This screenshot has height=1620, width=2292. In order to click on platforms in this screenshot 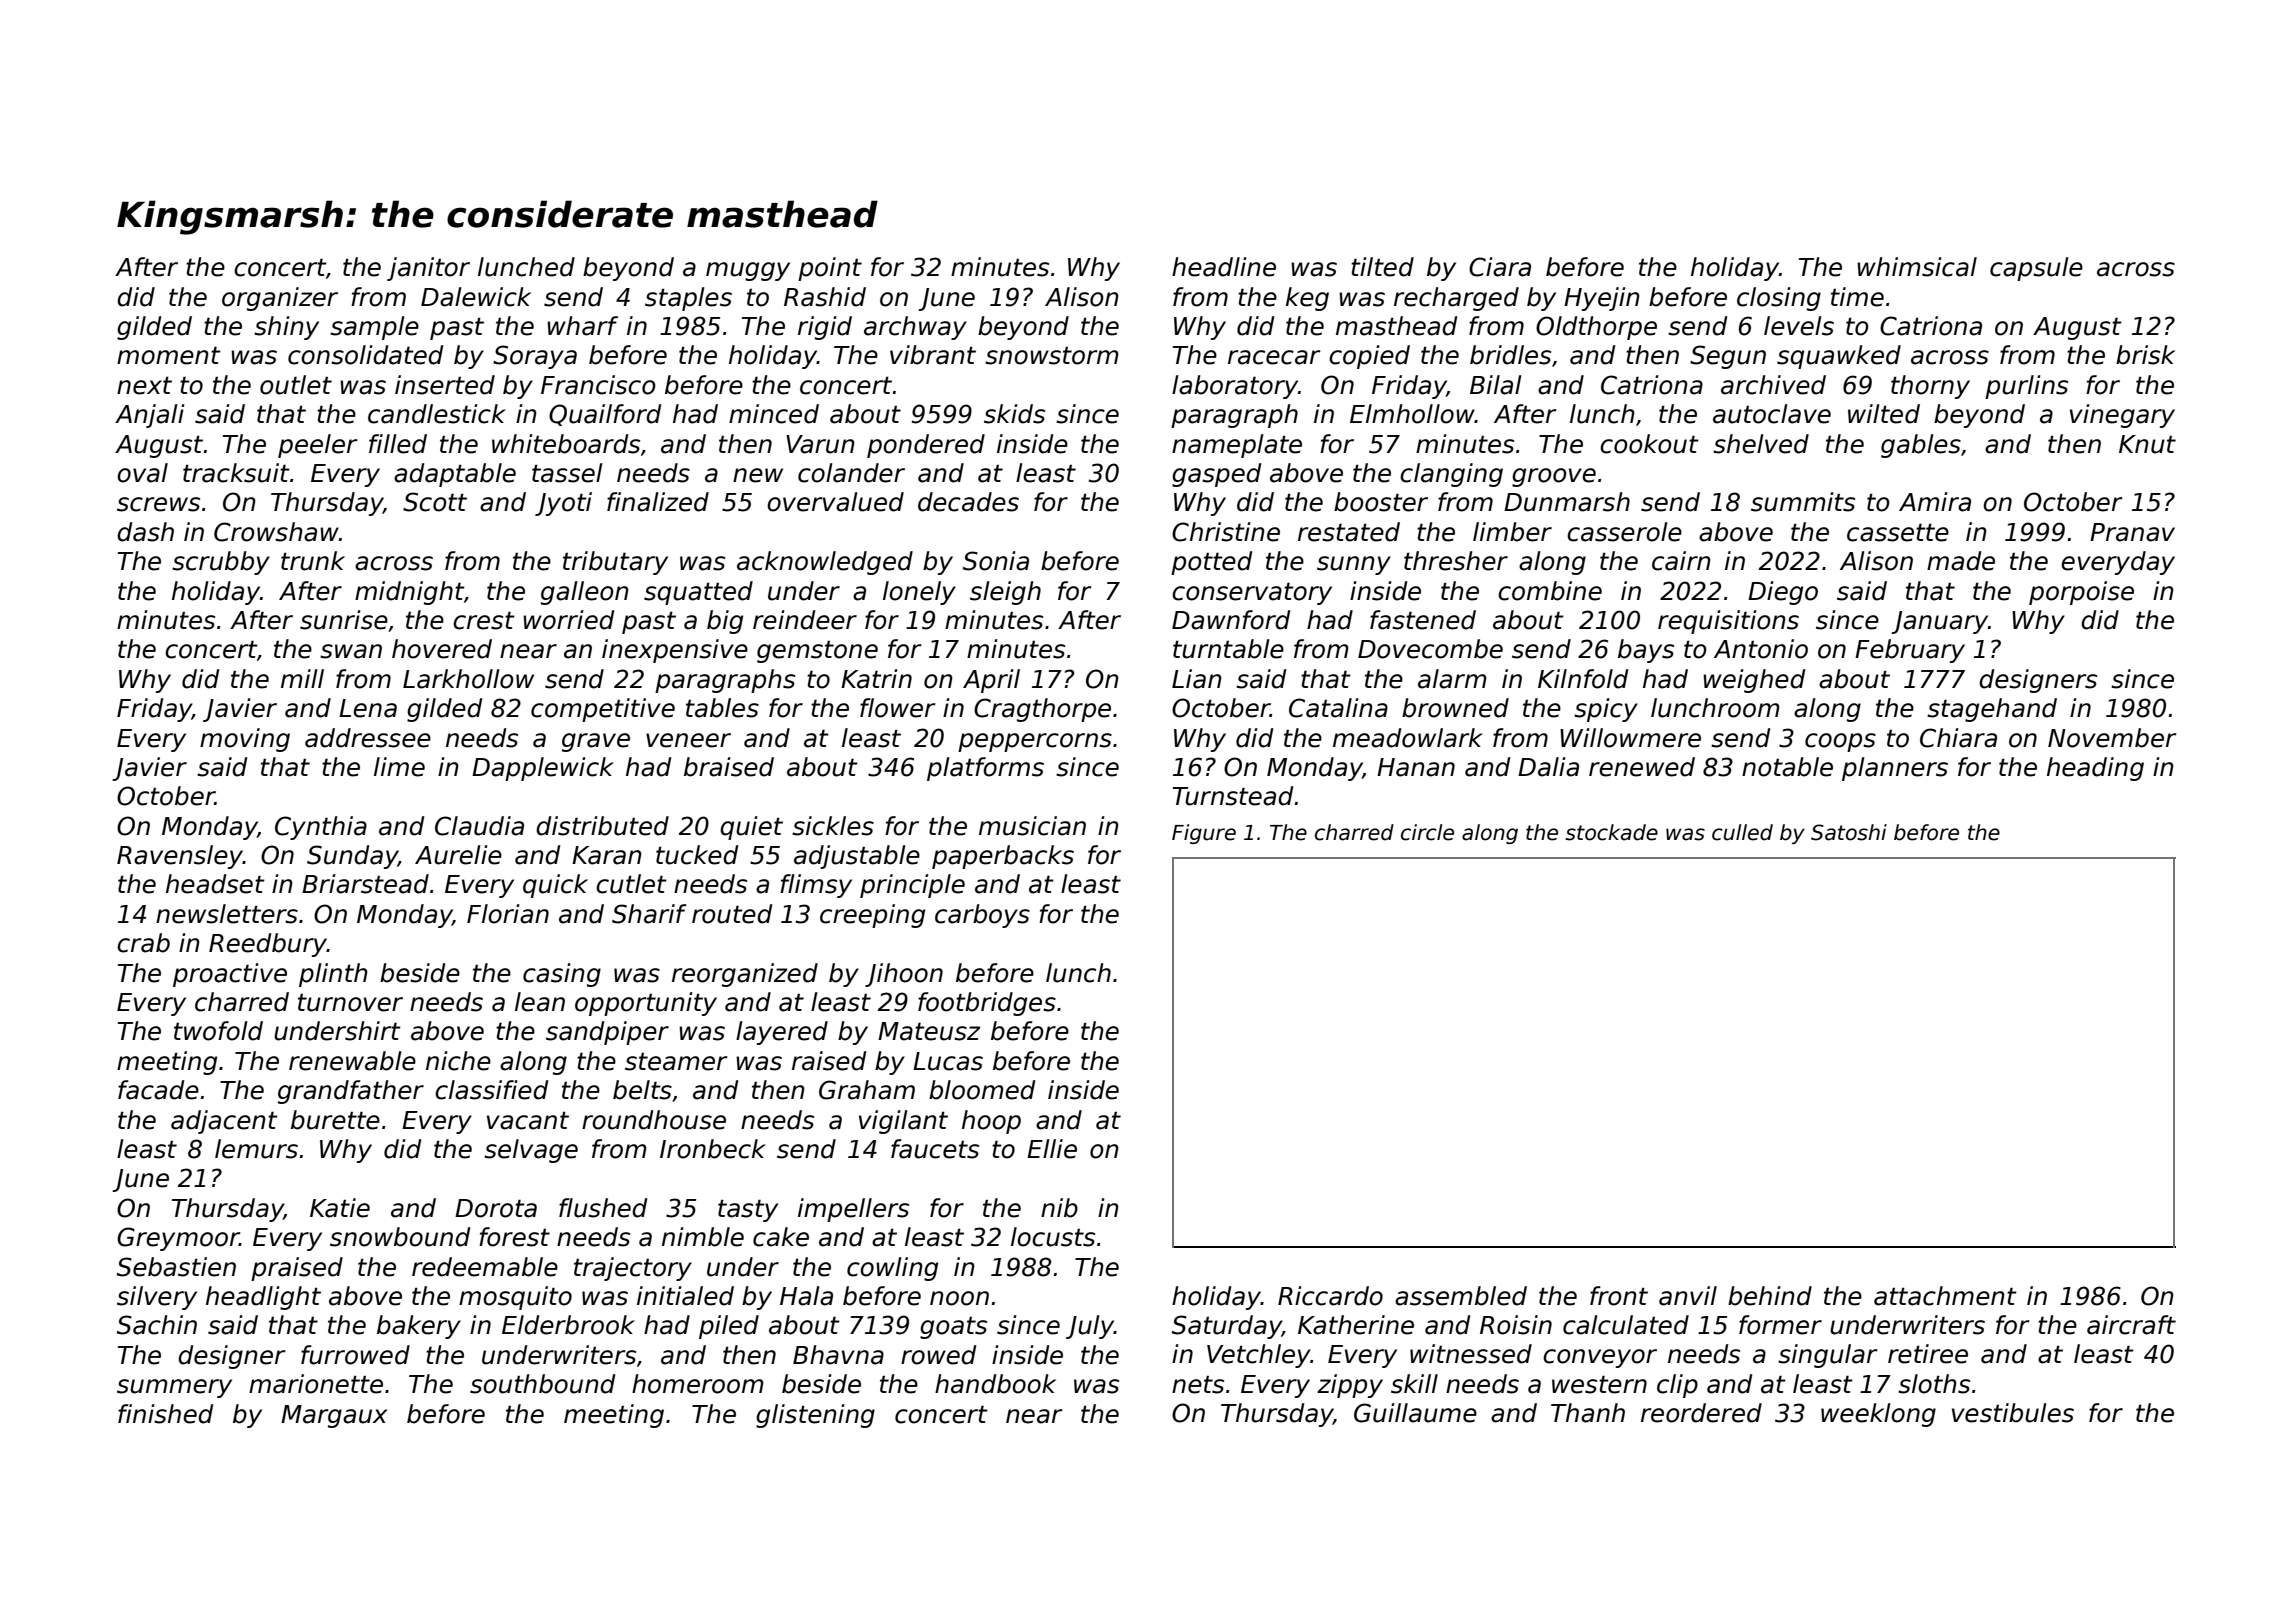, I will do `click(985, 769)`.
